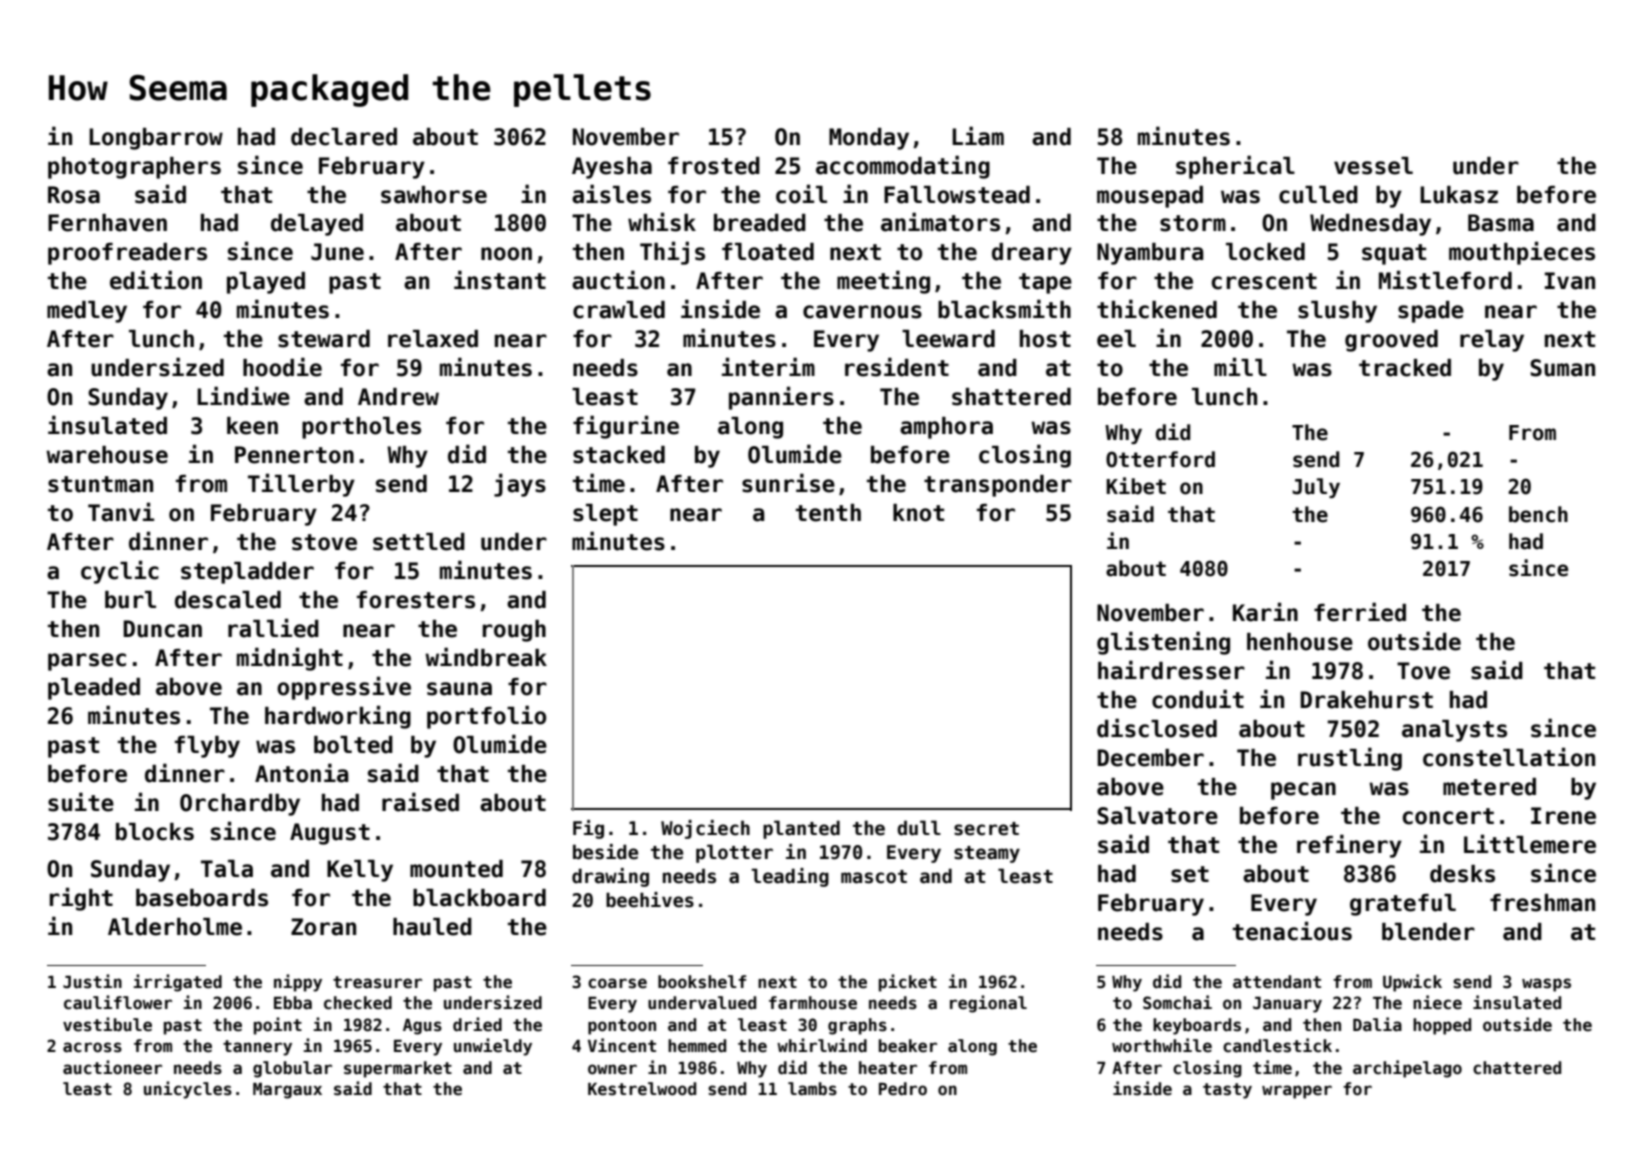 Image resolution: width=1644 pixels, height=1162 pixels. What do you see at coordinates (1297, 1092) in the image?
I see `wrapper` at bounding box center [1297, 1092].
